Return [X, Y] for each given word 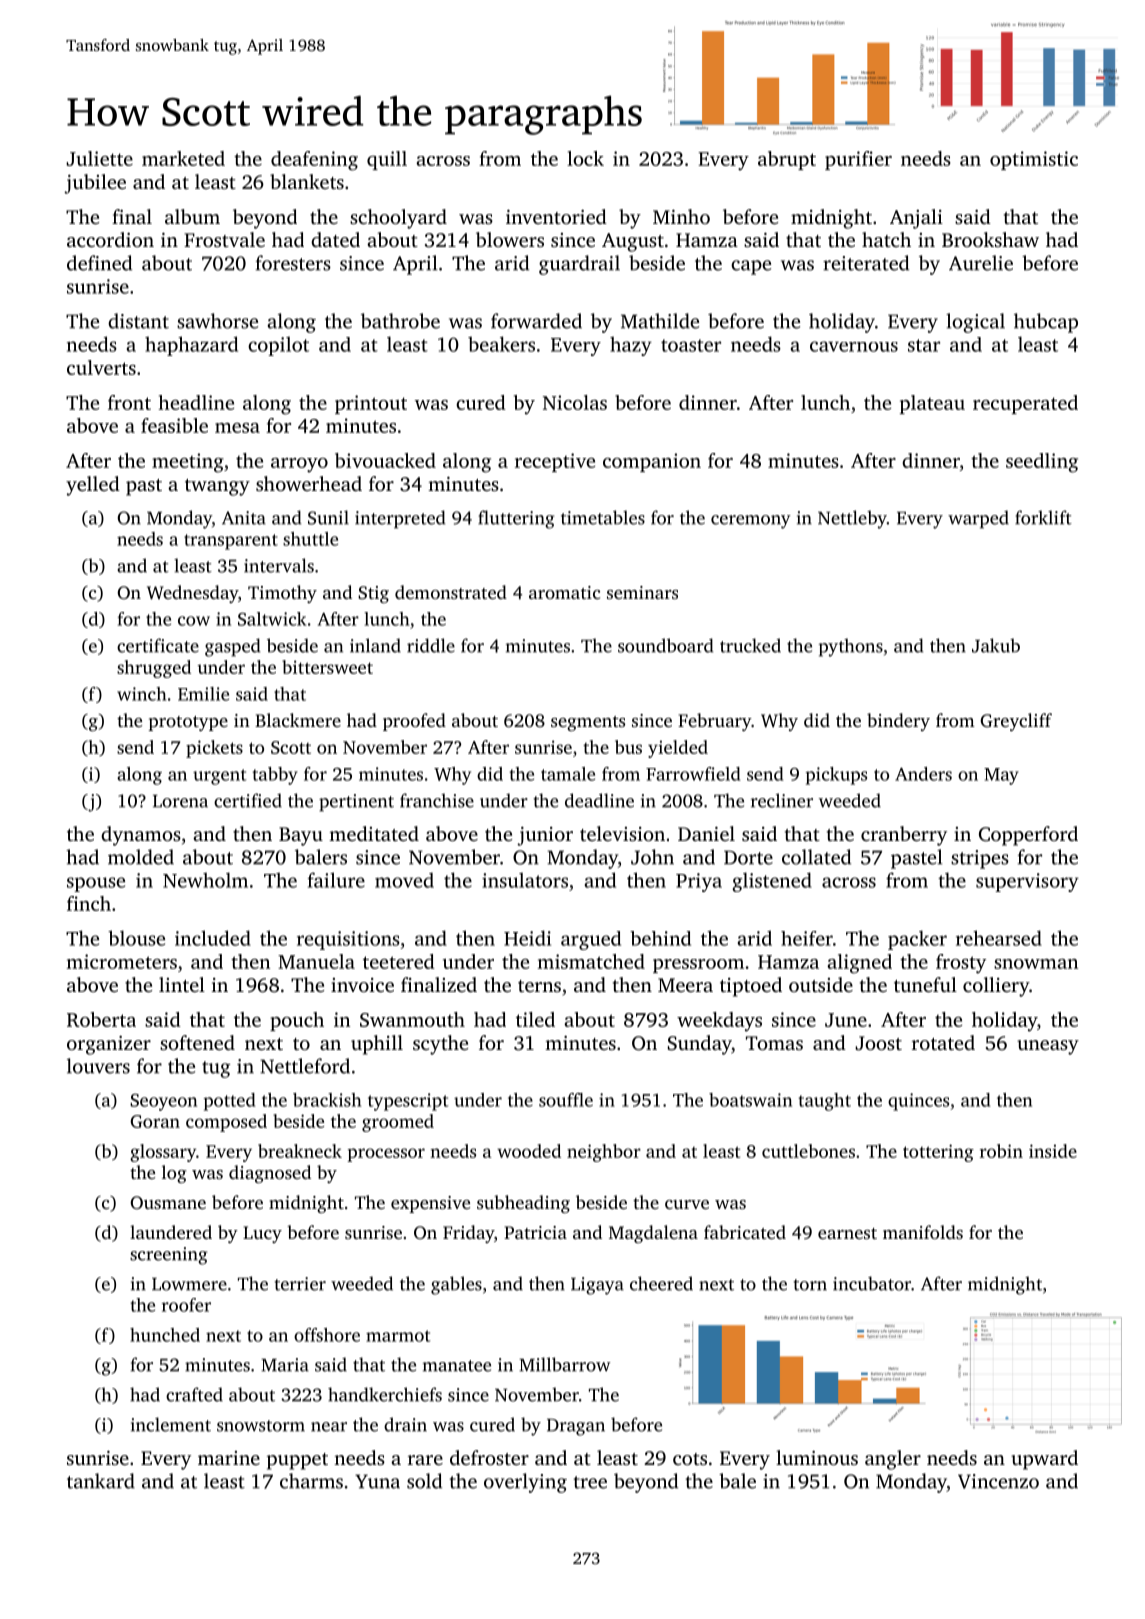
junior [545, 836]
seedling [1042, 463]
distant [138, 321]
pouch [297, 1021]
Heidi [527, 938]
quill [387, 160]
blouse [136, 938]
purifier [858, 160]
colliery [996, 987]
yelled [93, 486]
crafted [194, 1394]
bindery [898, 722]
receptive [555, 462]
